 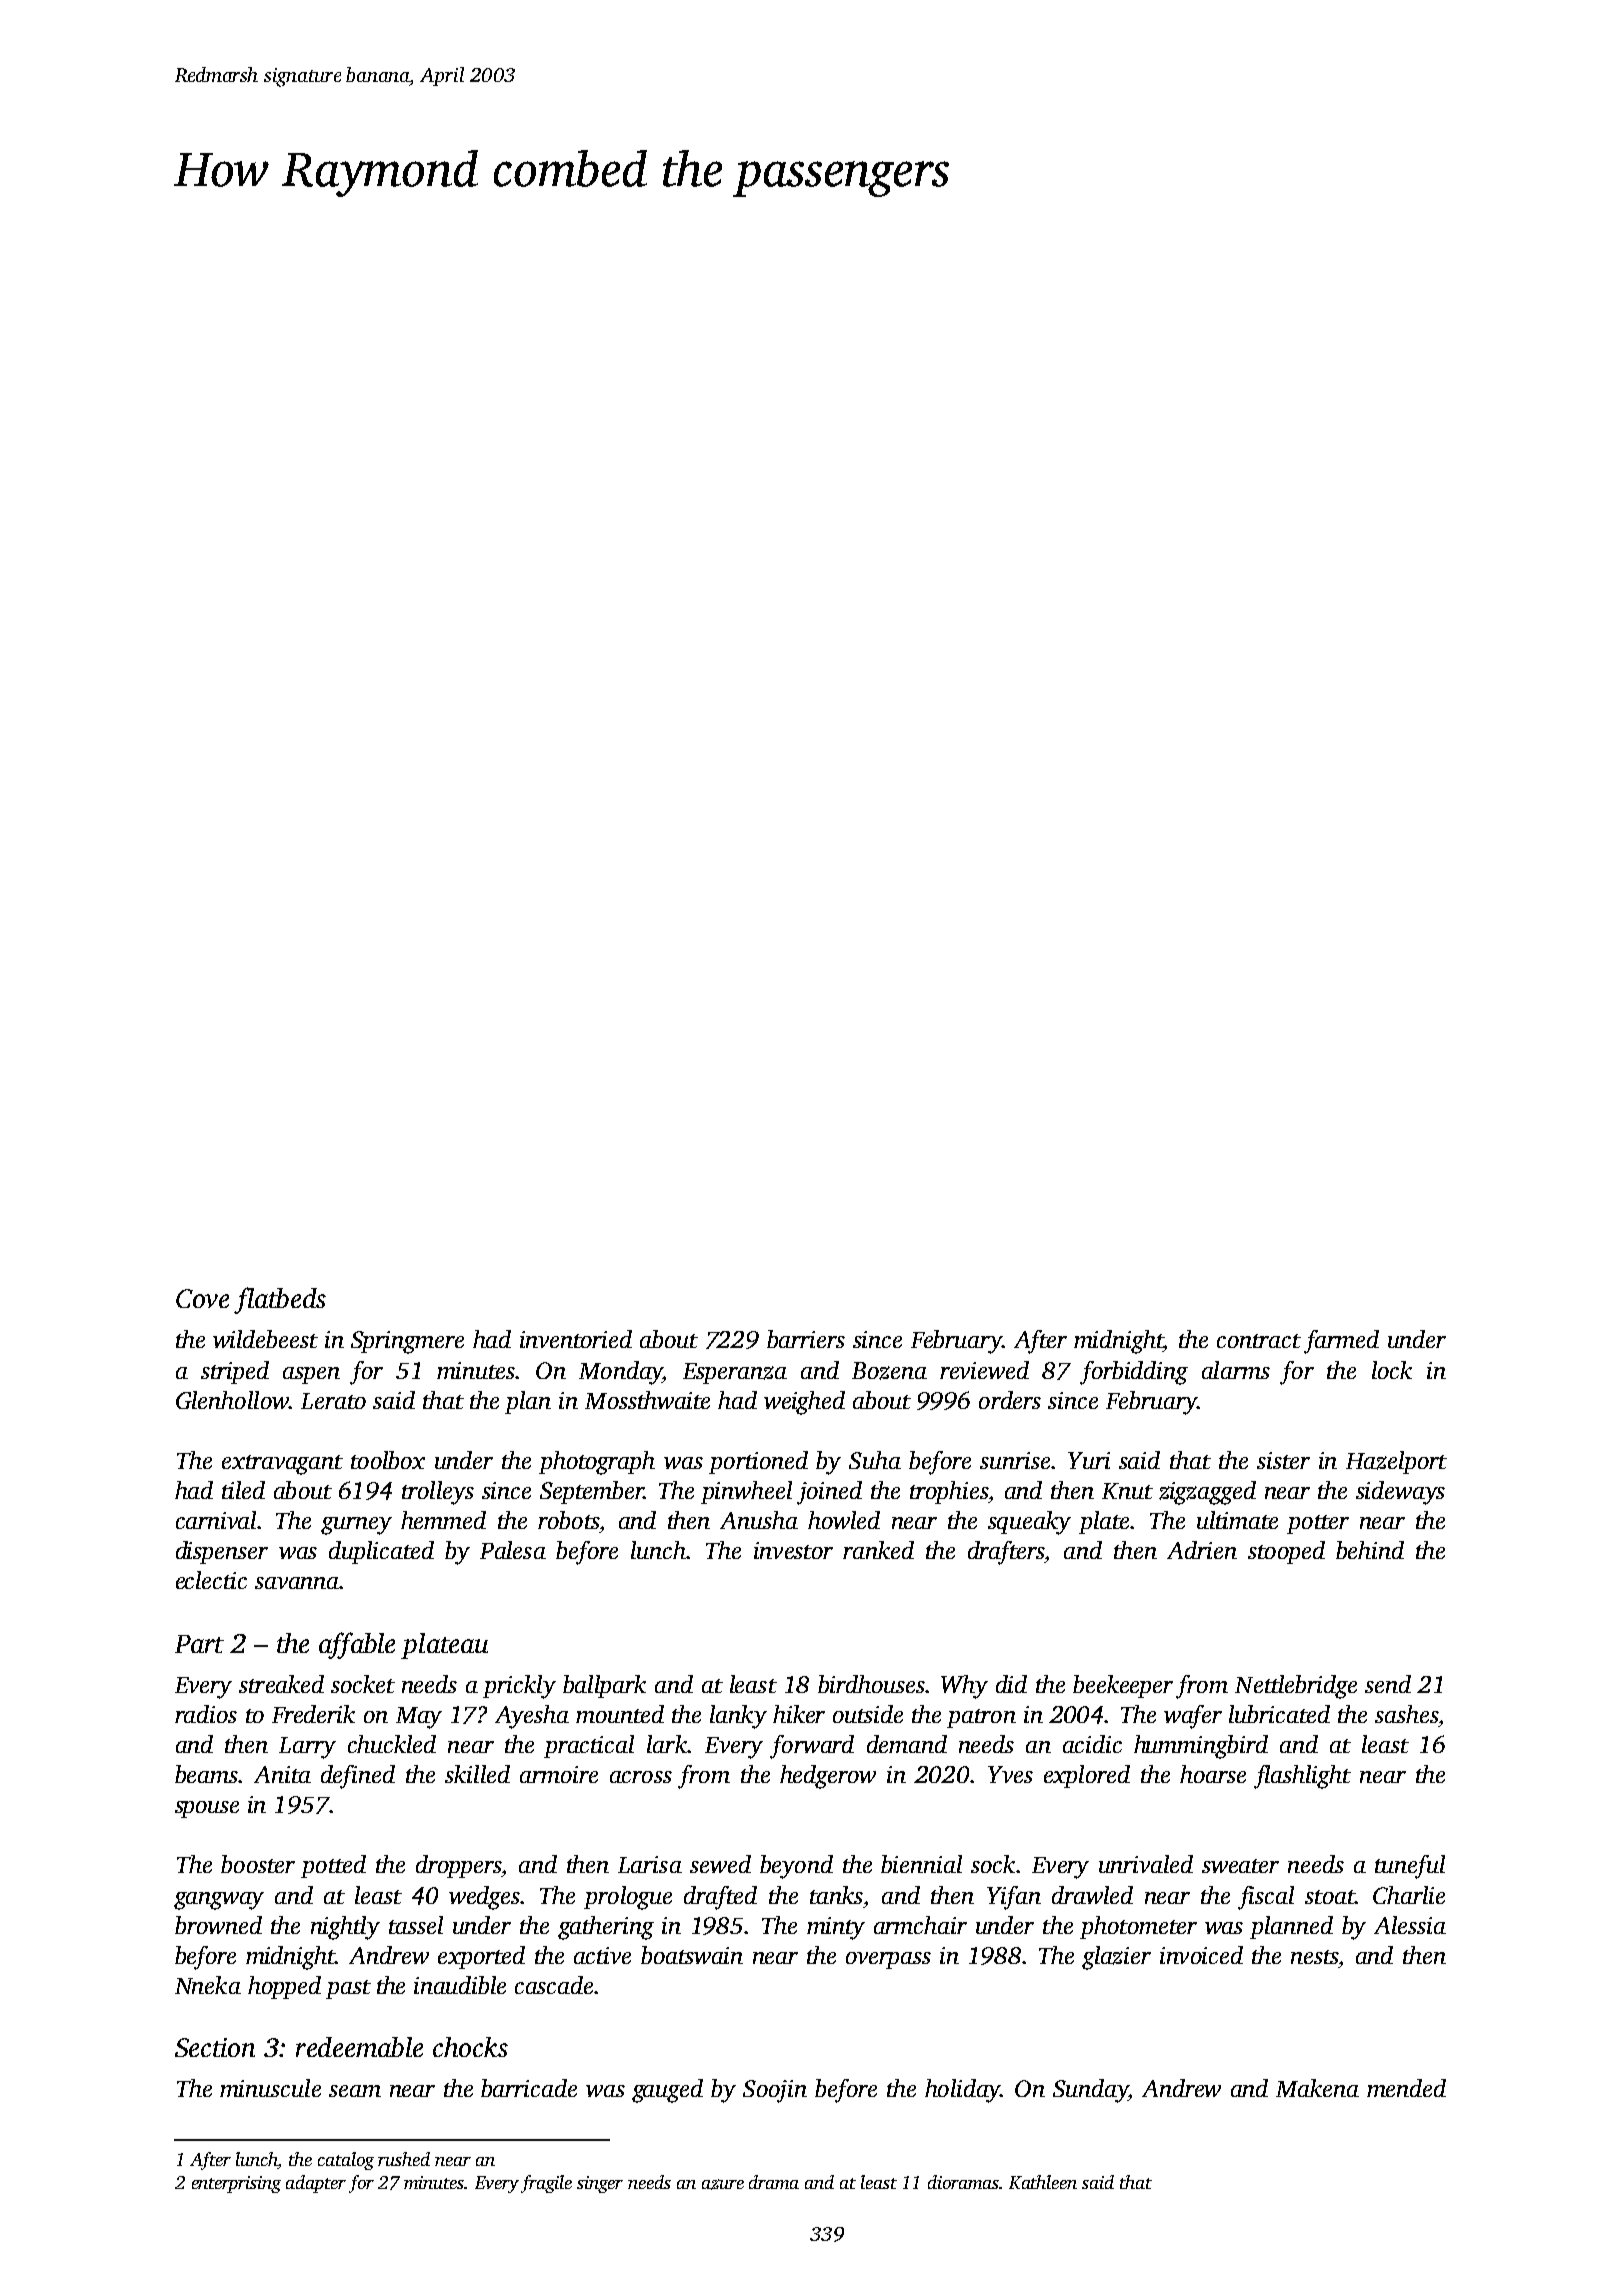 What do you see at coordinates (236, 2184) in the image?
I see `enterprising` at bounding box center [236, 2184].
